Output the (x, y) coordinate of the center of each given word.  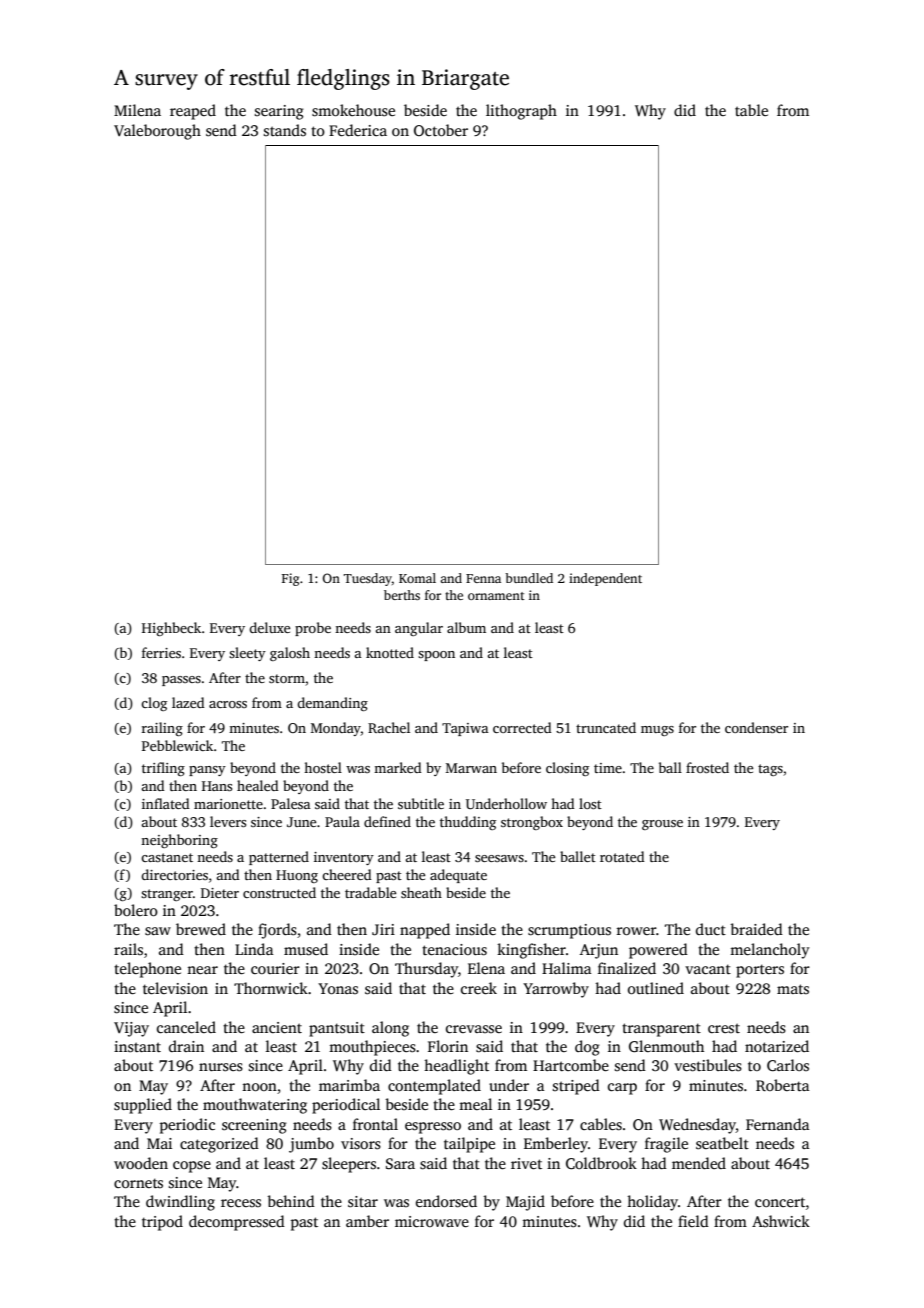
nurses (221, 1067)
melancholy (770, 951)
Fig (290, 579)
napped (425, 931)
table (751, 110)
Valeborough (157, 132)
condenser (756, 727)
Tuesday (368, 579)
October (441, 130)
